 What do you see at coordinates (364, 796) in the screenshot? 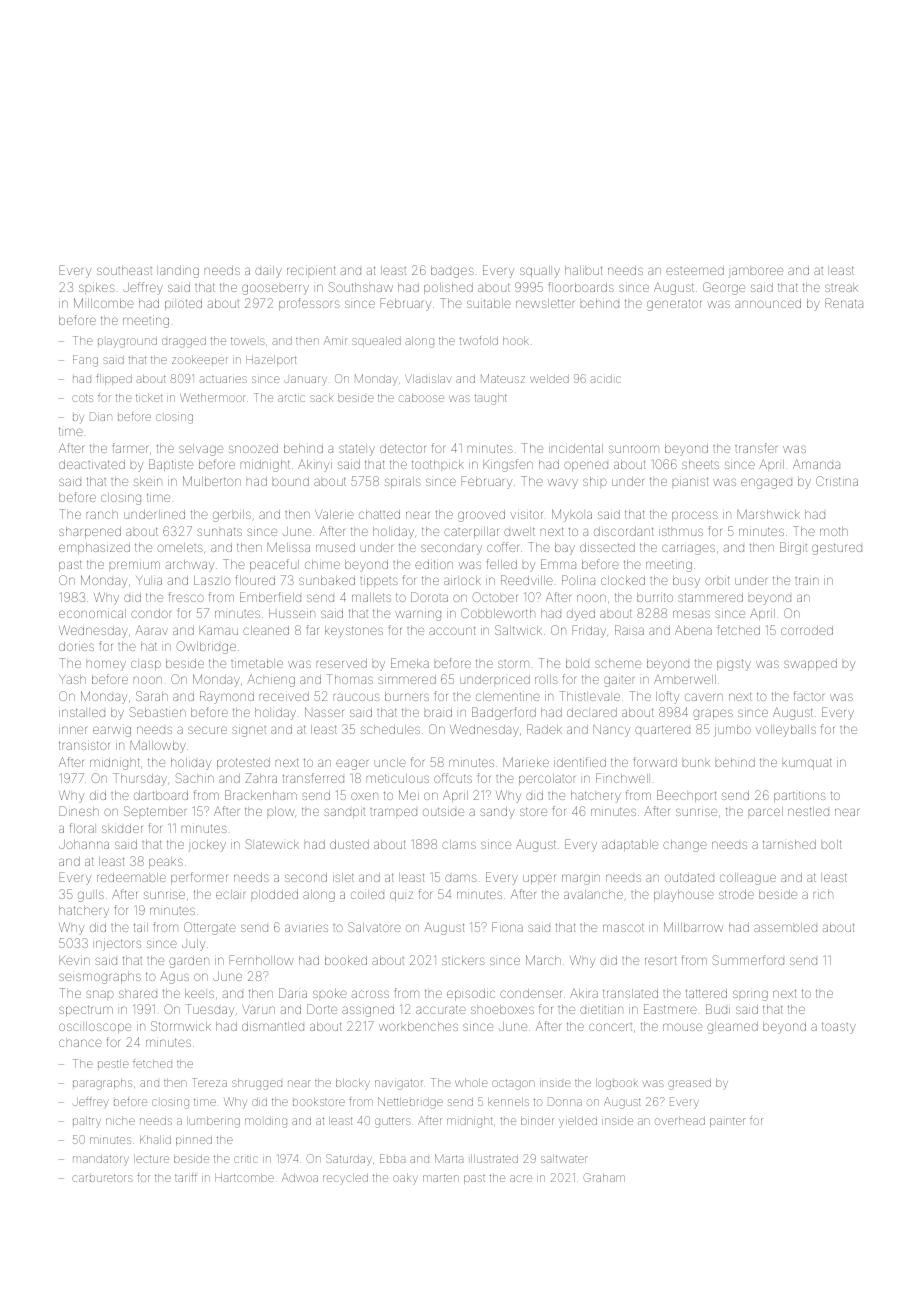
I see `oxen` at bounding box center [364, 796].
